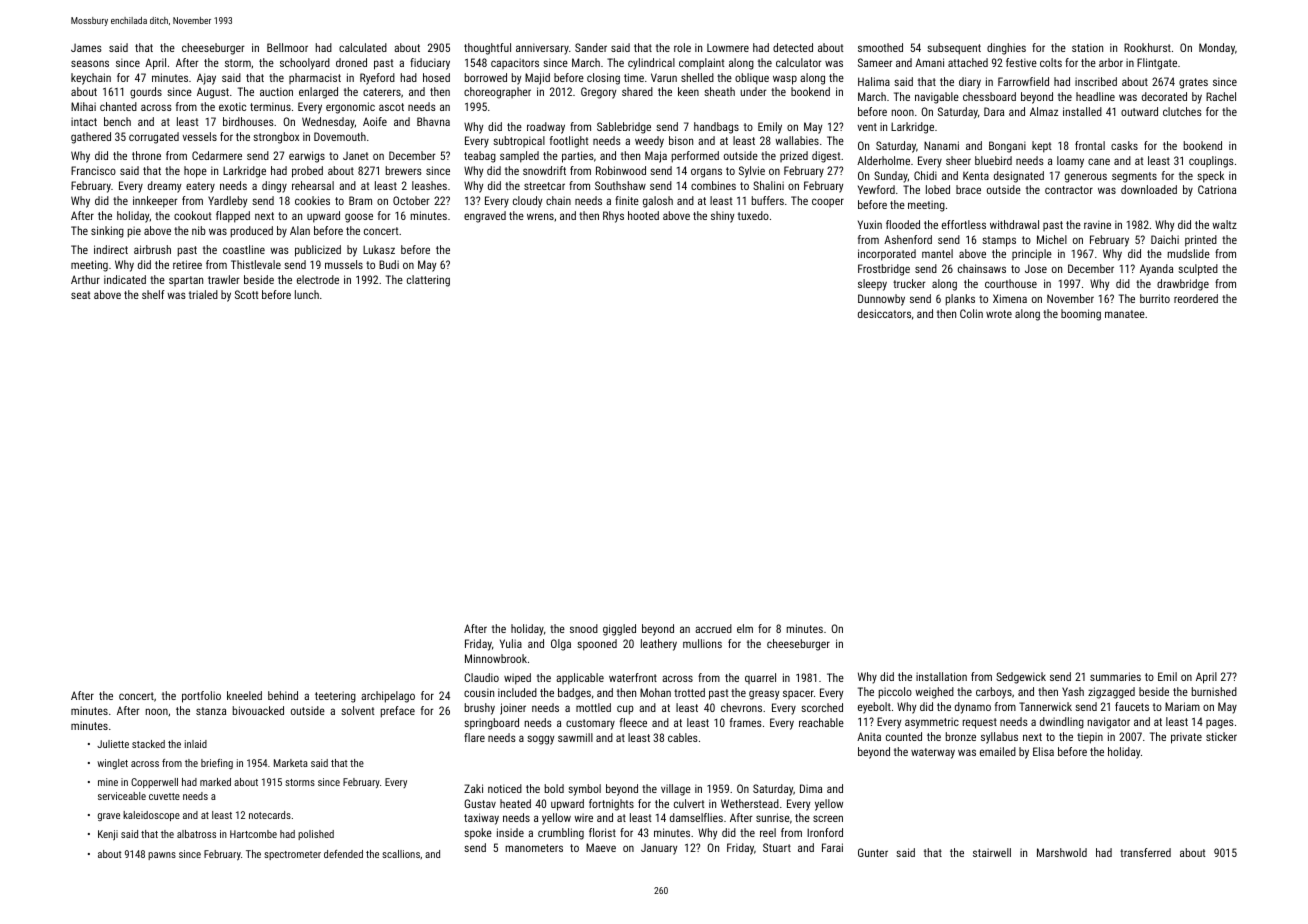  What do you see at coordinates (1081, 315) in the image?
I see `booming` at bounding box center [1081, 315].
